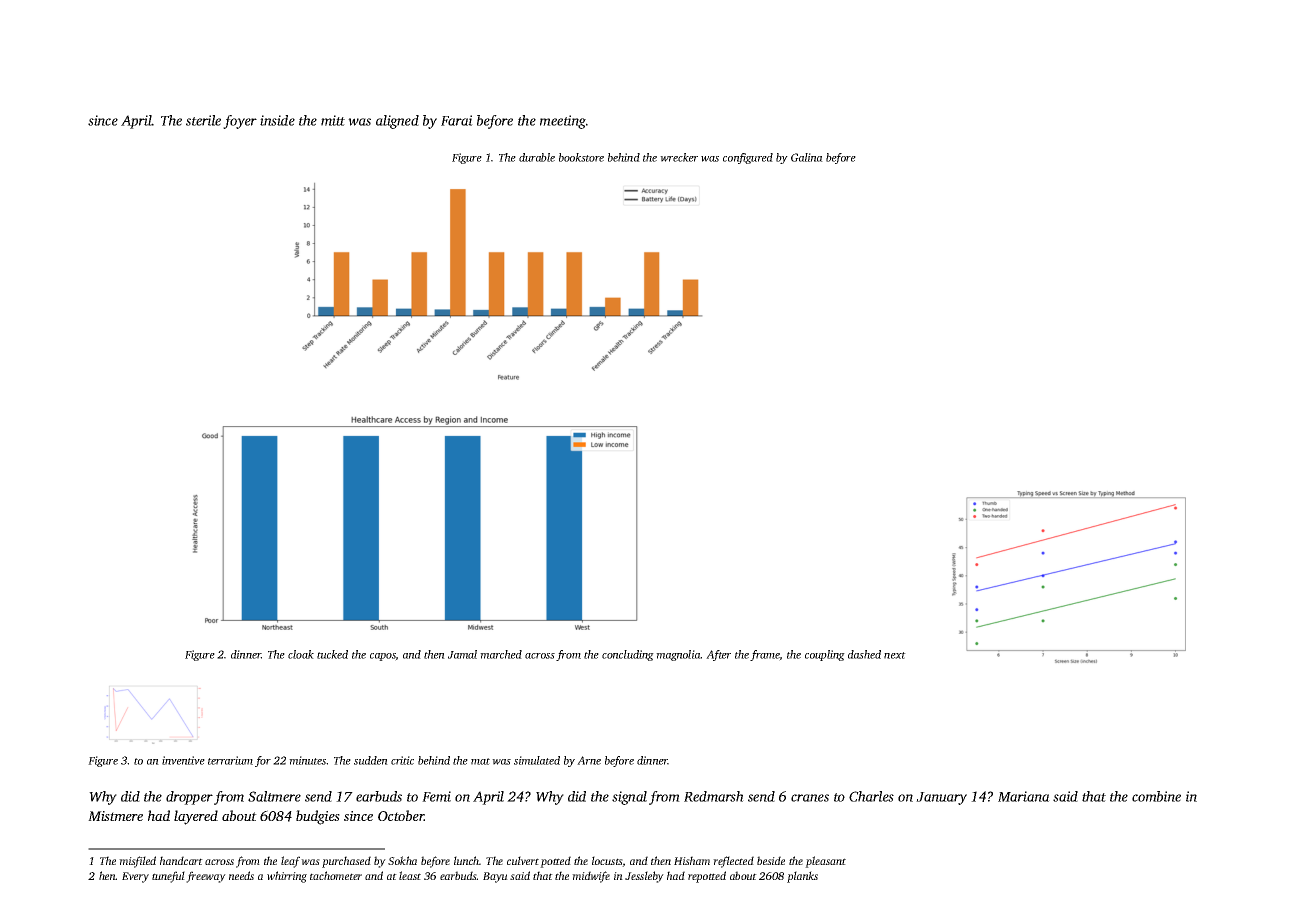 This document has width=1308, height=924. Describe the element at coordinates (332, 654) in the document. I see `tucked` at that location.
